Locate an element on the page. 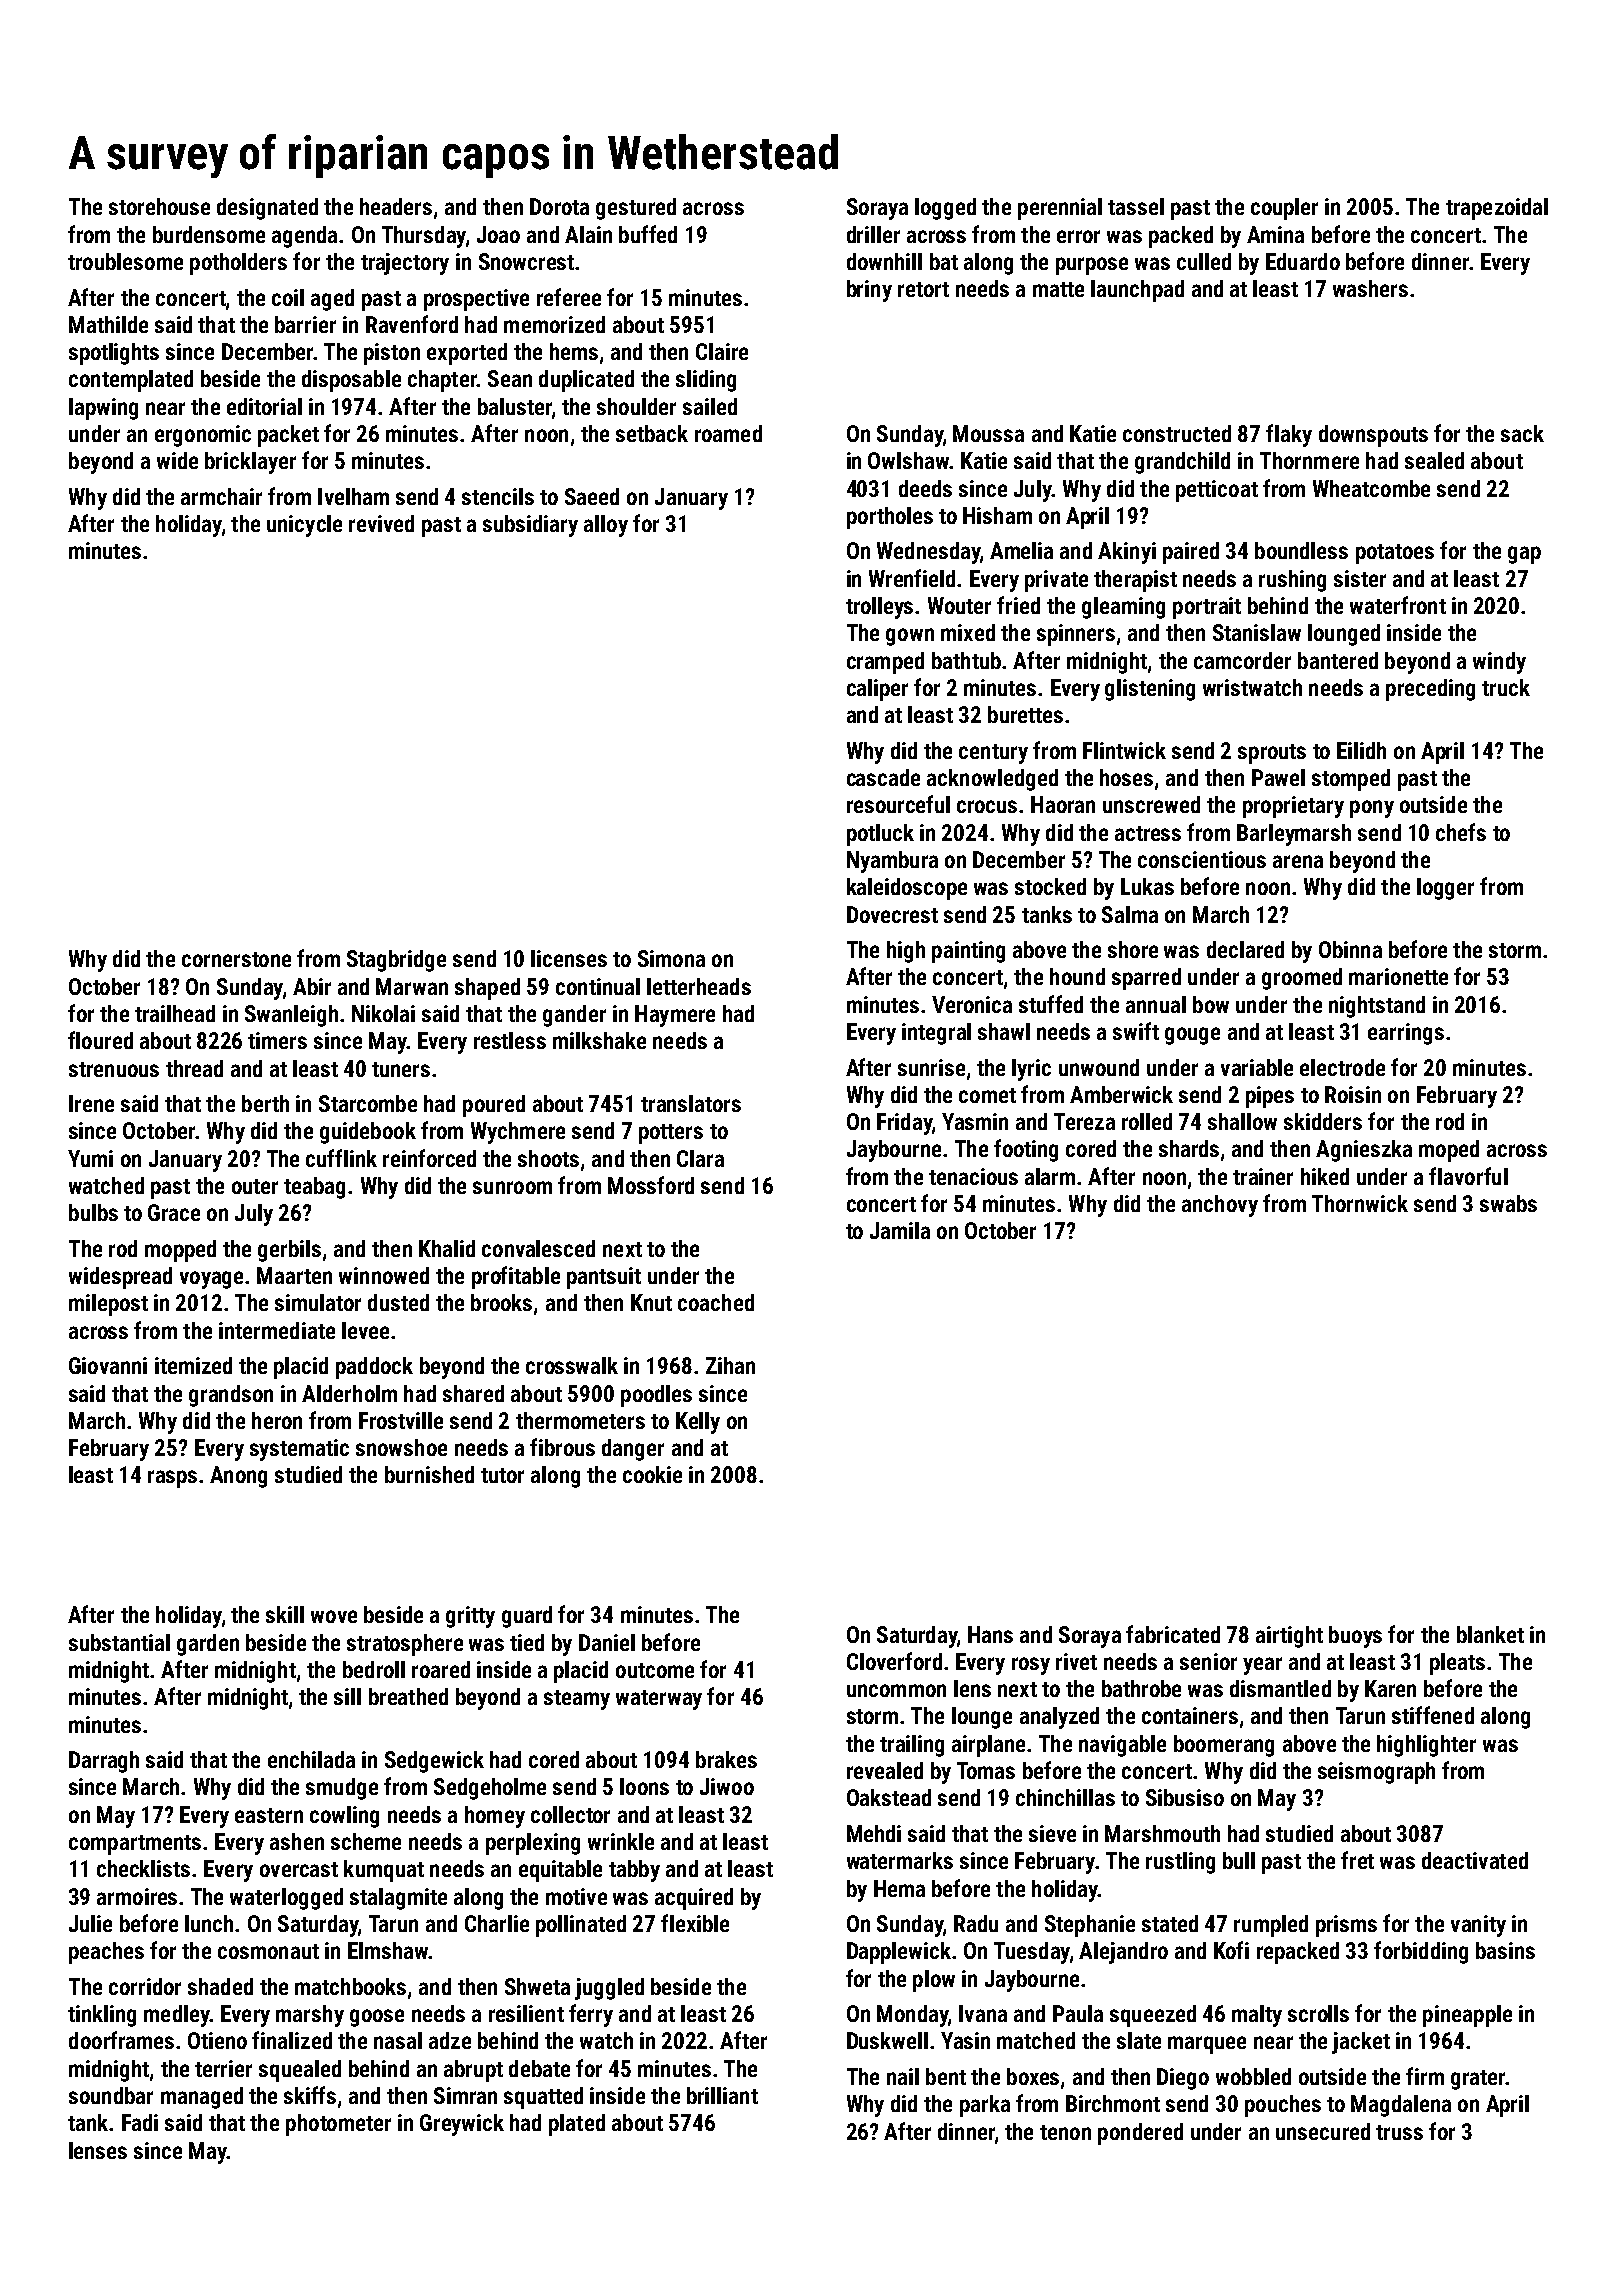 Image resolution: width=1620 pixels, height=2292 pixels. Jiwoo is located at coordinates (727, 1786).
